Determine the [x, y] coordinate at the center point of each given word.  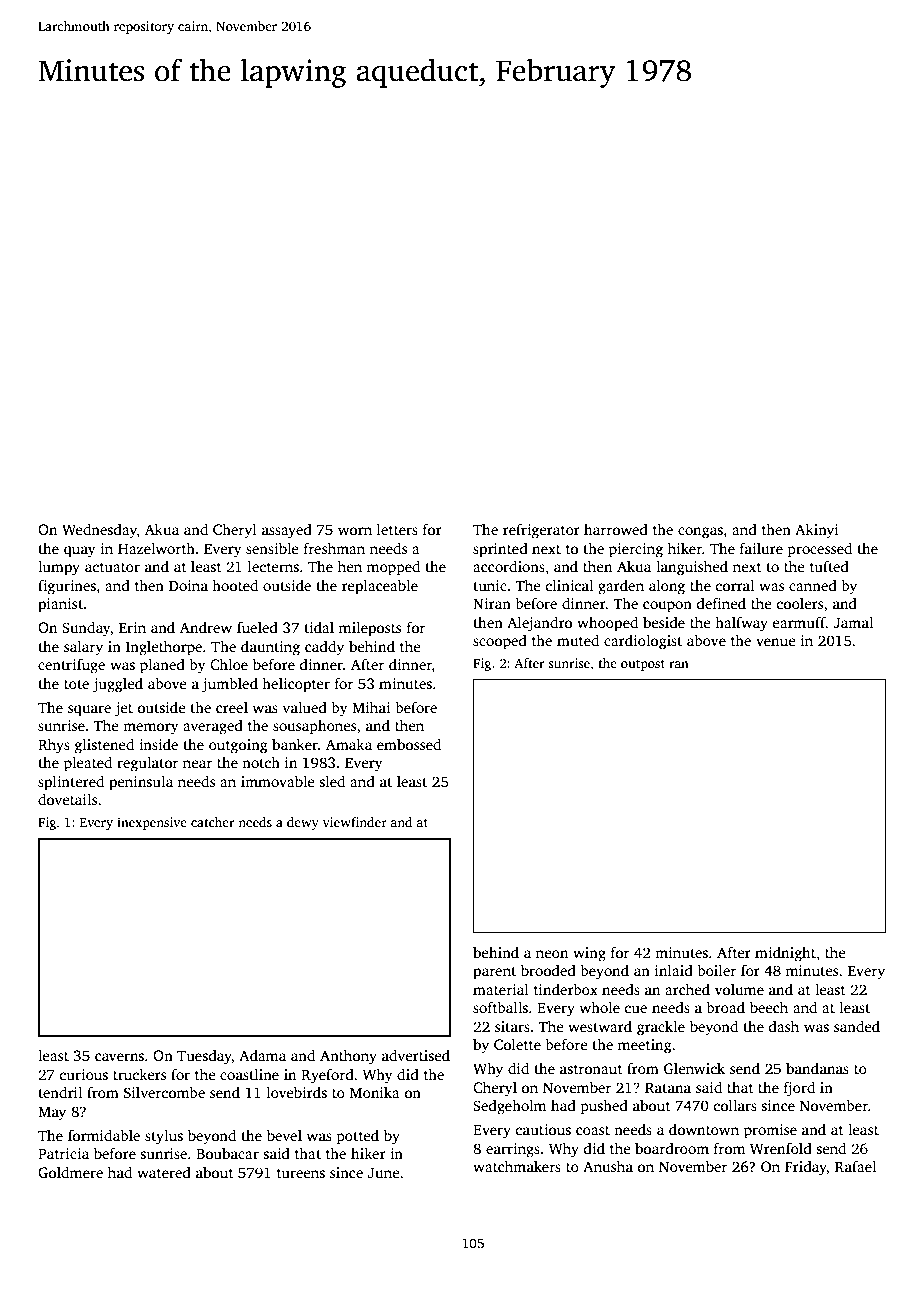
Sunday [86, 629]
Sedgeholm [509, 1107]
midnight [785, 954]
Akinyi [817, 531]
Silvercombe [164, 1092]
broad [725, 1007]
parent [494, 973]
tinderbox [566, 989]
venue [776, 642]
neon [552, 954]
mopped [393, 568]
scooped [500, 642]
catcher [212, 822]
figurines [67, 587]
